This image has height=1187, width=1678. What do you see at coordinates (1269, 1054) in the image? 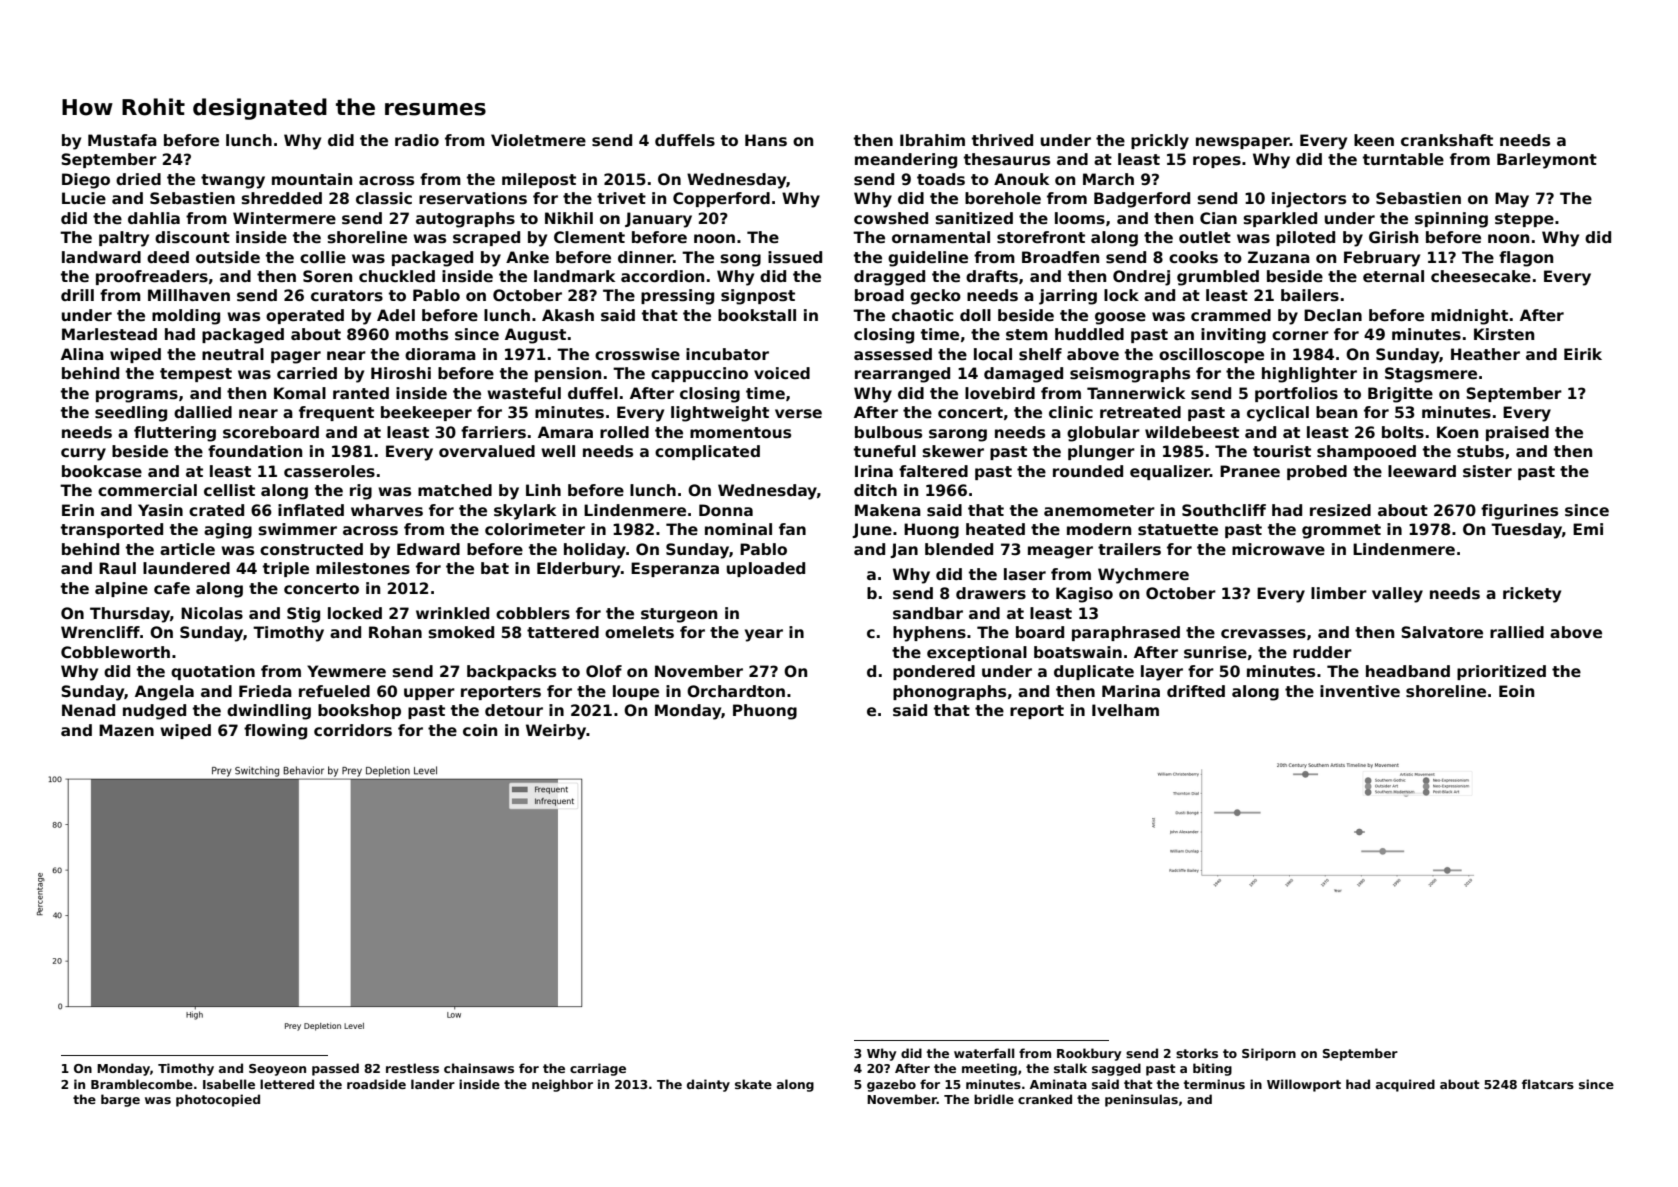
I see `Siriporn` at bounding box center [1269, 1054].
